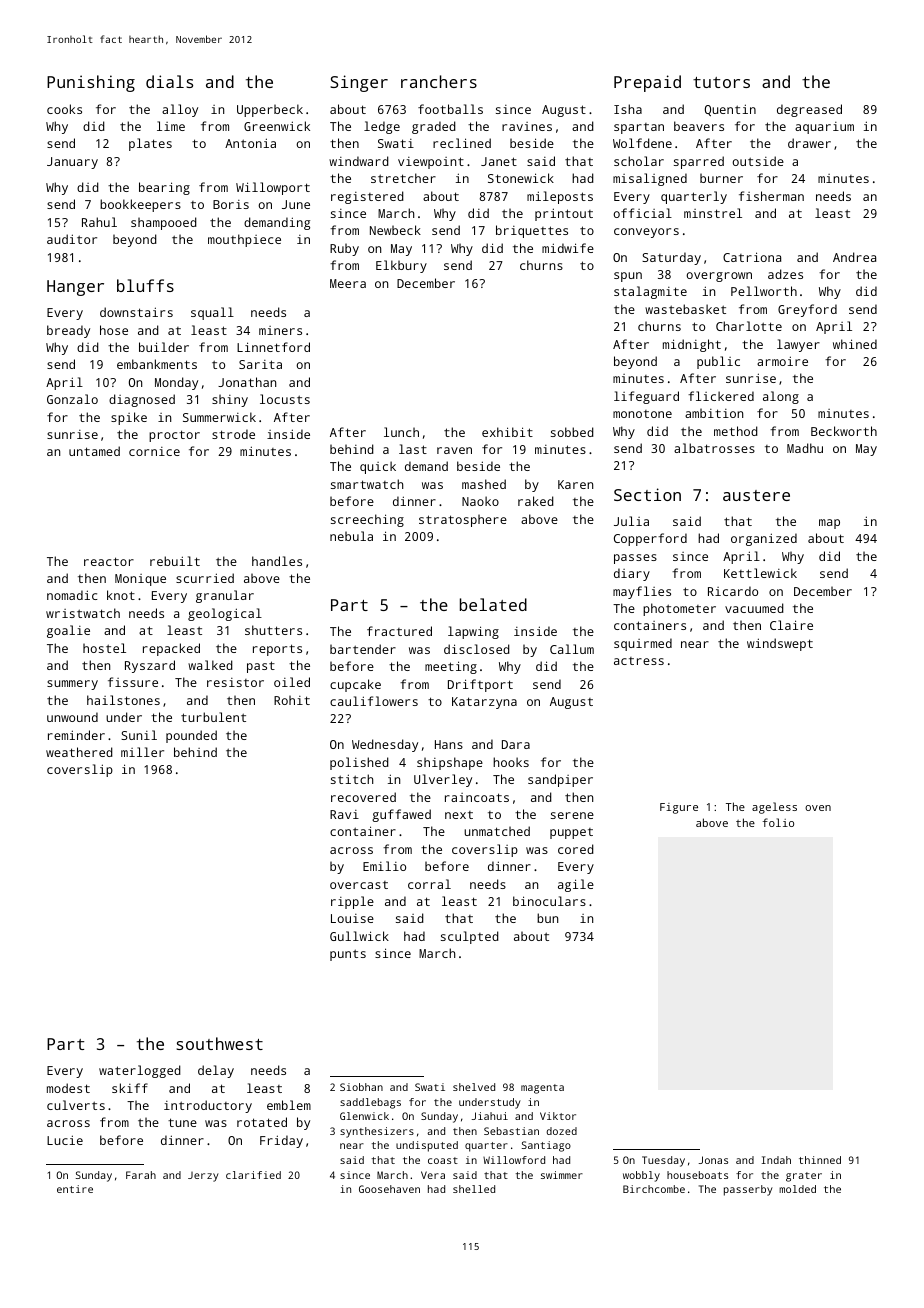  Describe the element at coordinates (401, 432) in the screenshot. I see `lunch` at that location.
